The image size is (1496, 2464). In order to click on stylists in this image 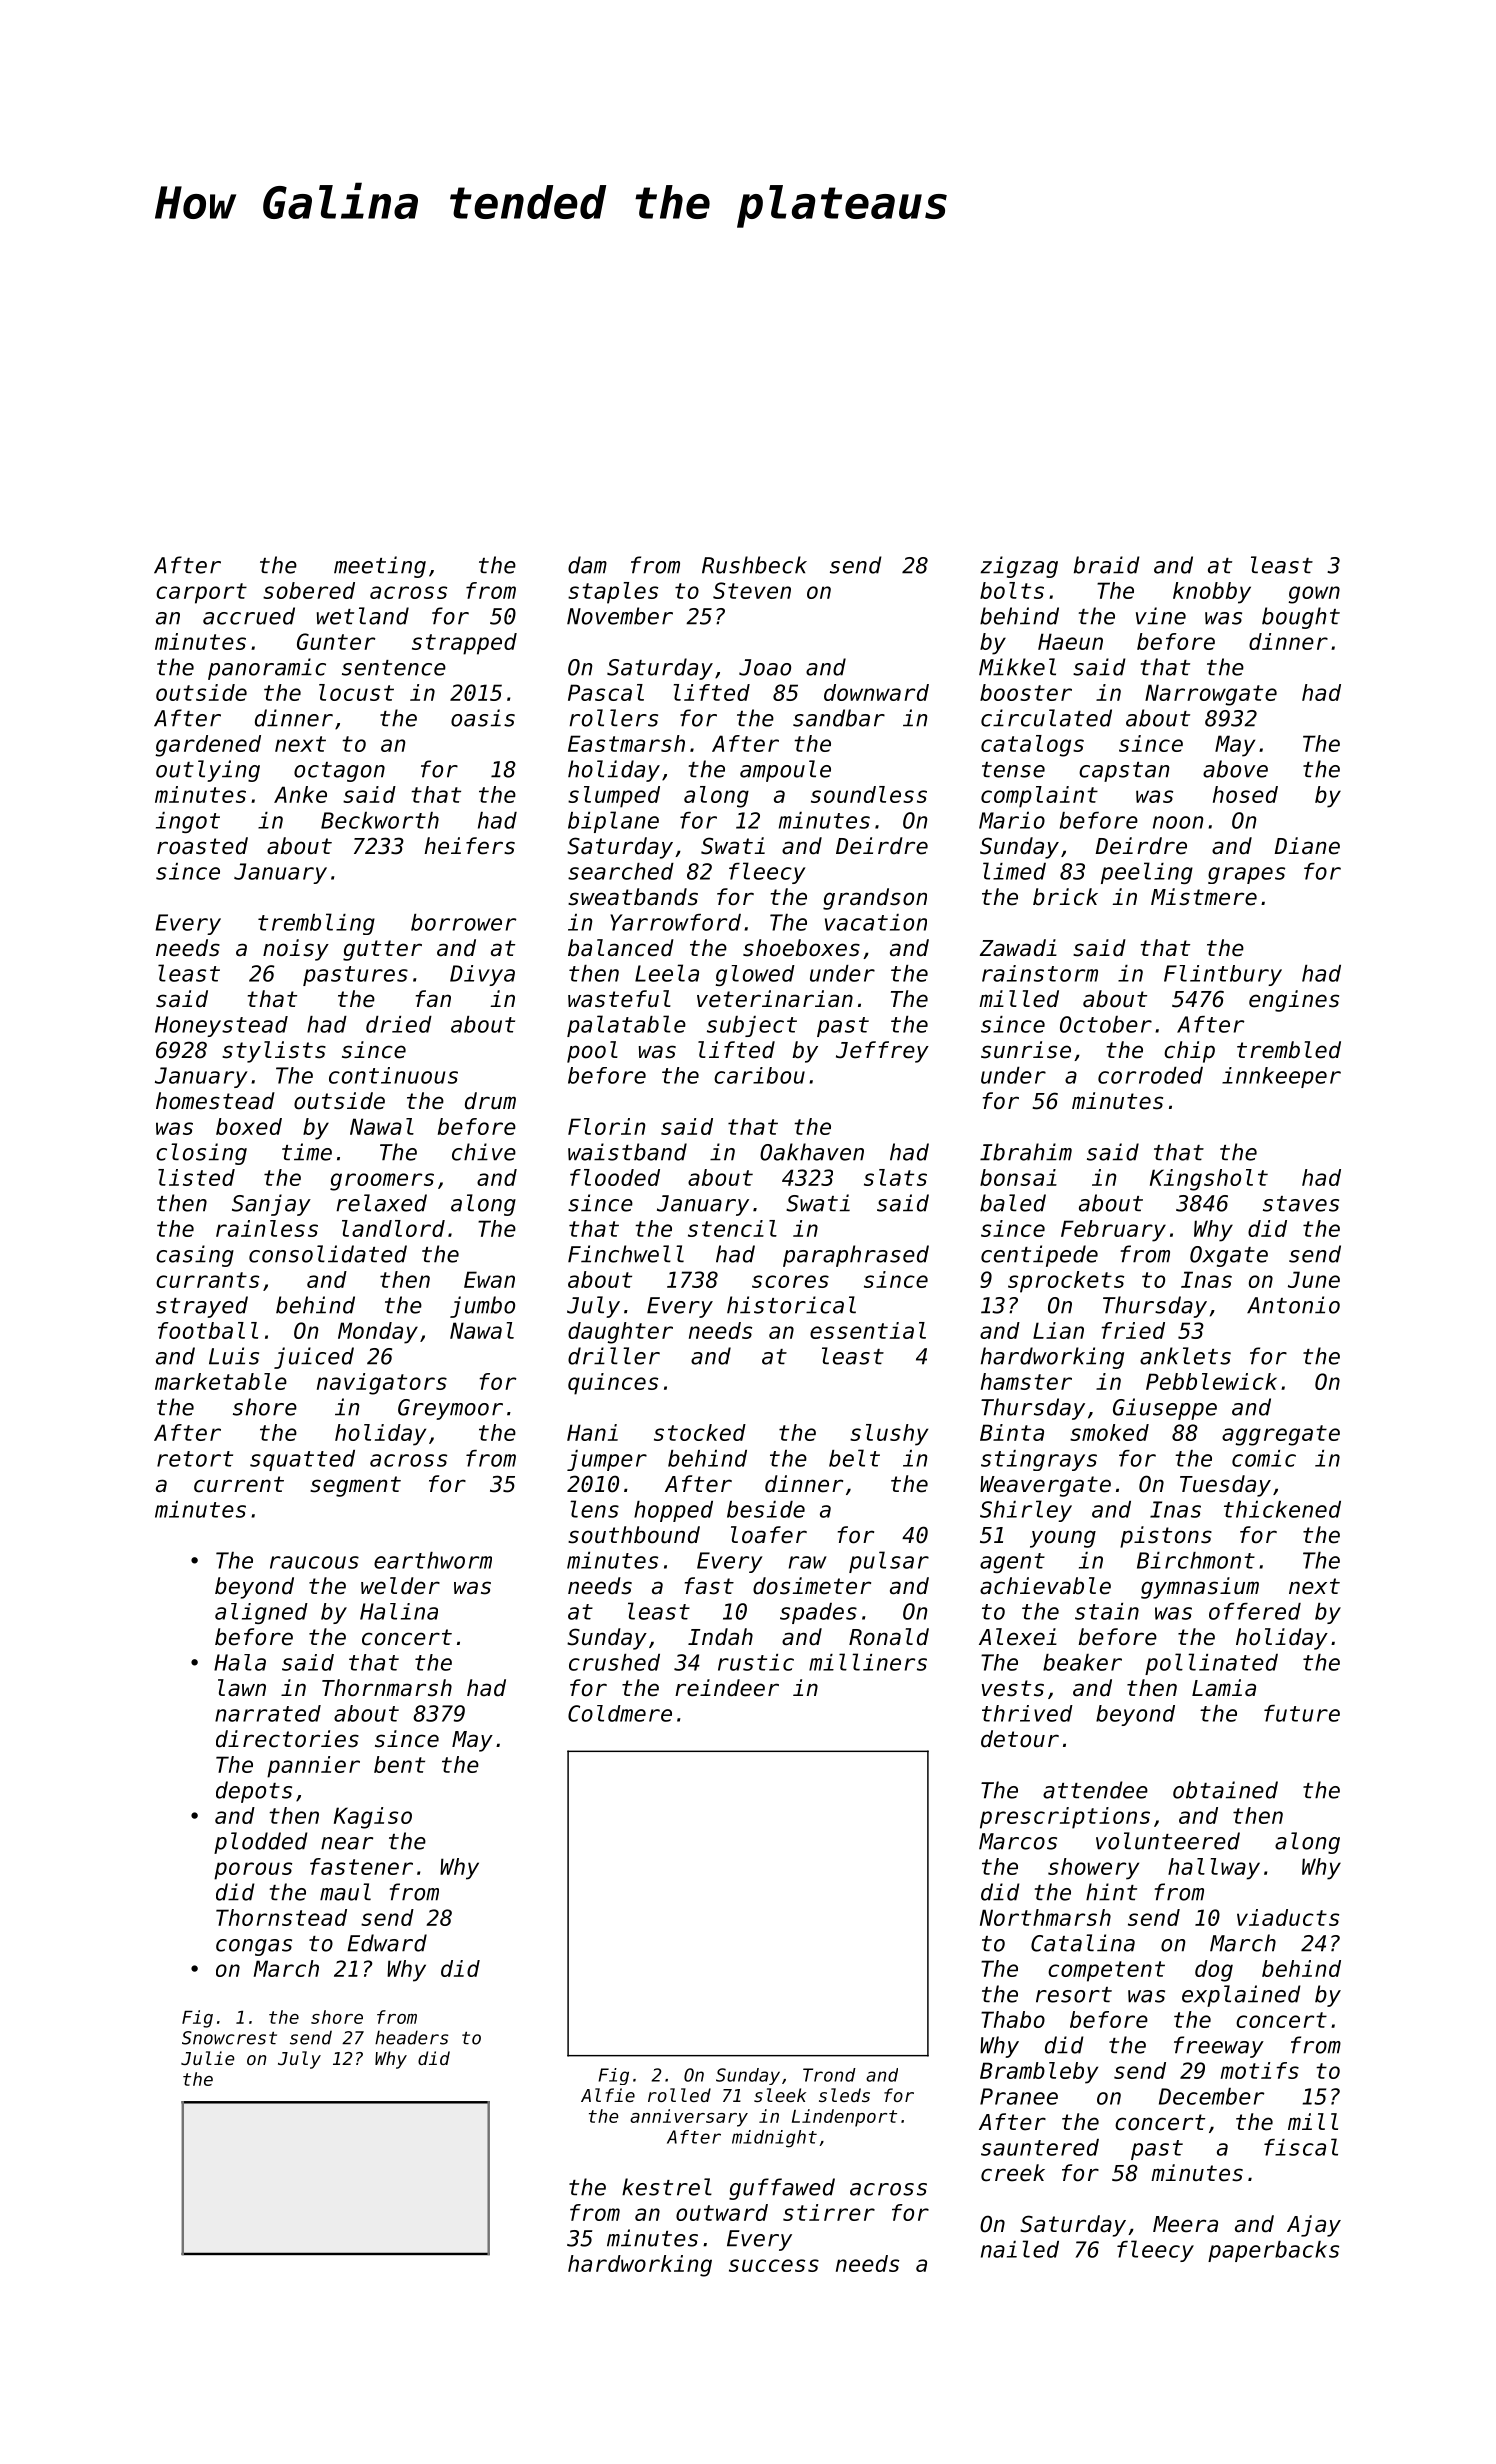, I will do `click(274, 1052)`.
